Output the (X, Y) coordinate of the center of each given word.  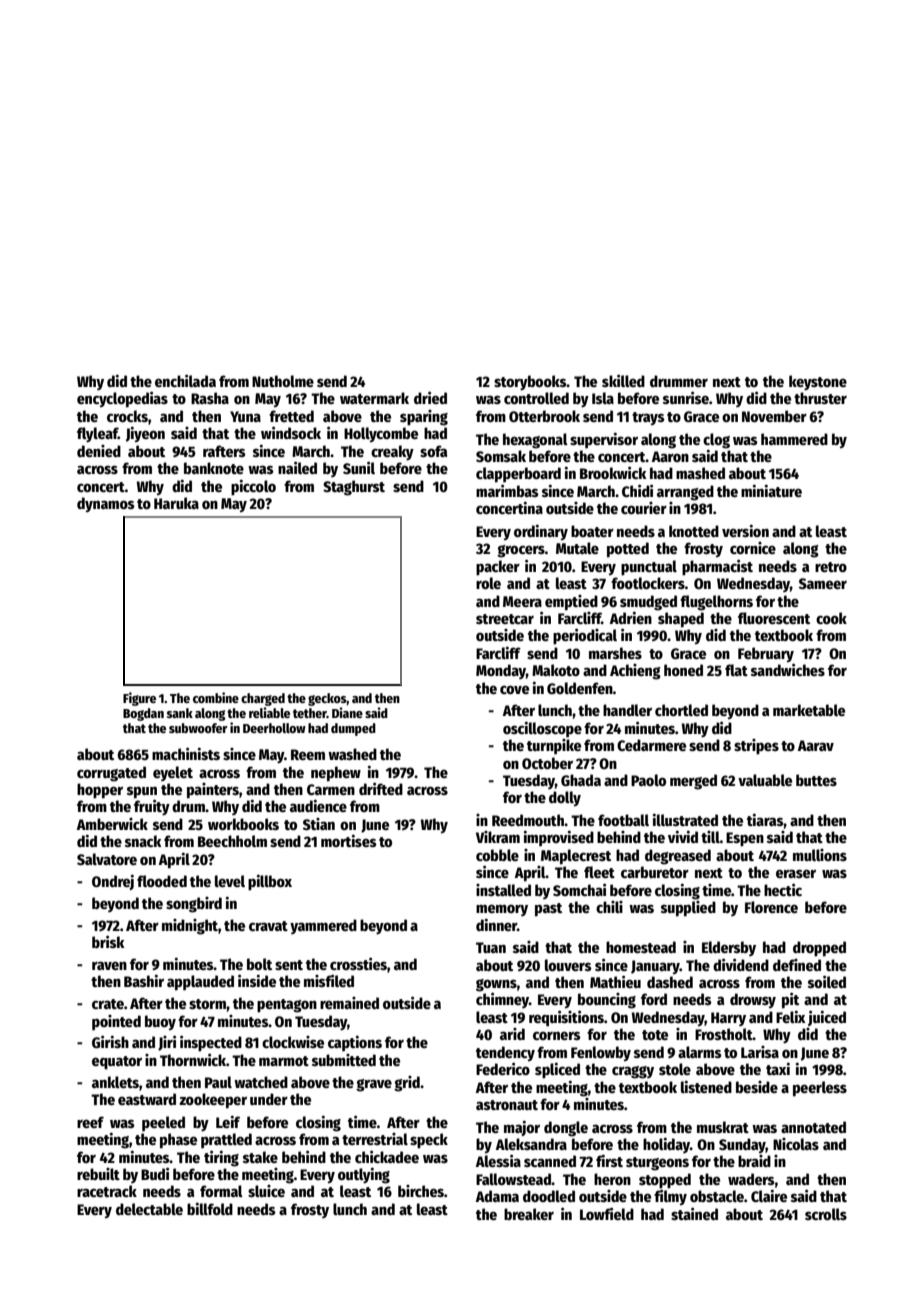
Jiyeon (145, 434)
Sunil (359, 467)
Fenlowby (601, 1054)
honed (683, 670)
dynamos (106, 505)
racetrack (107, 1191)
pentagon (287, 1006)
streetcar (505, 619)
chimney (502, 1000)
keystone (818, 383)
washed (352, 754)
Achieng (635, 672)
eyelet (173, 773)
